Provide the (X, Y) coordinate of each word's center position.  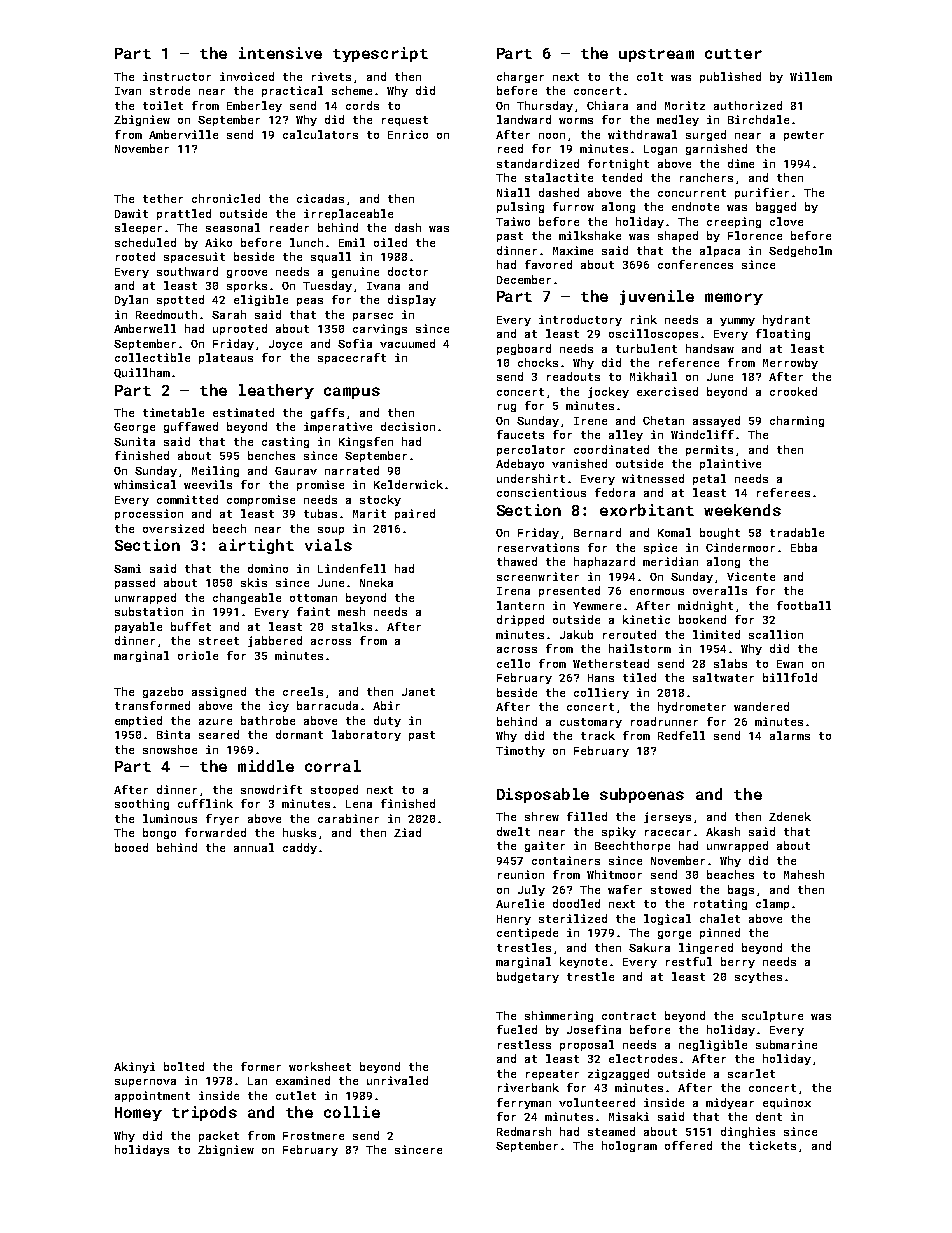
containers (566, 860)
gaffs (327, 413)
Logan (660, 150)
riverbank (528, 1087)
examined (303, 1080)
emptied (138, 721)
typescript (380, 54)
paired (415, 514)
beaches (730, 874)
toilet (163, 105)
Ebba (804, 547)
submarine (786, 1044)
